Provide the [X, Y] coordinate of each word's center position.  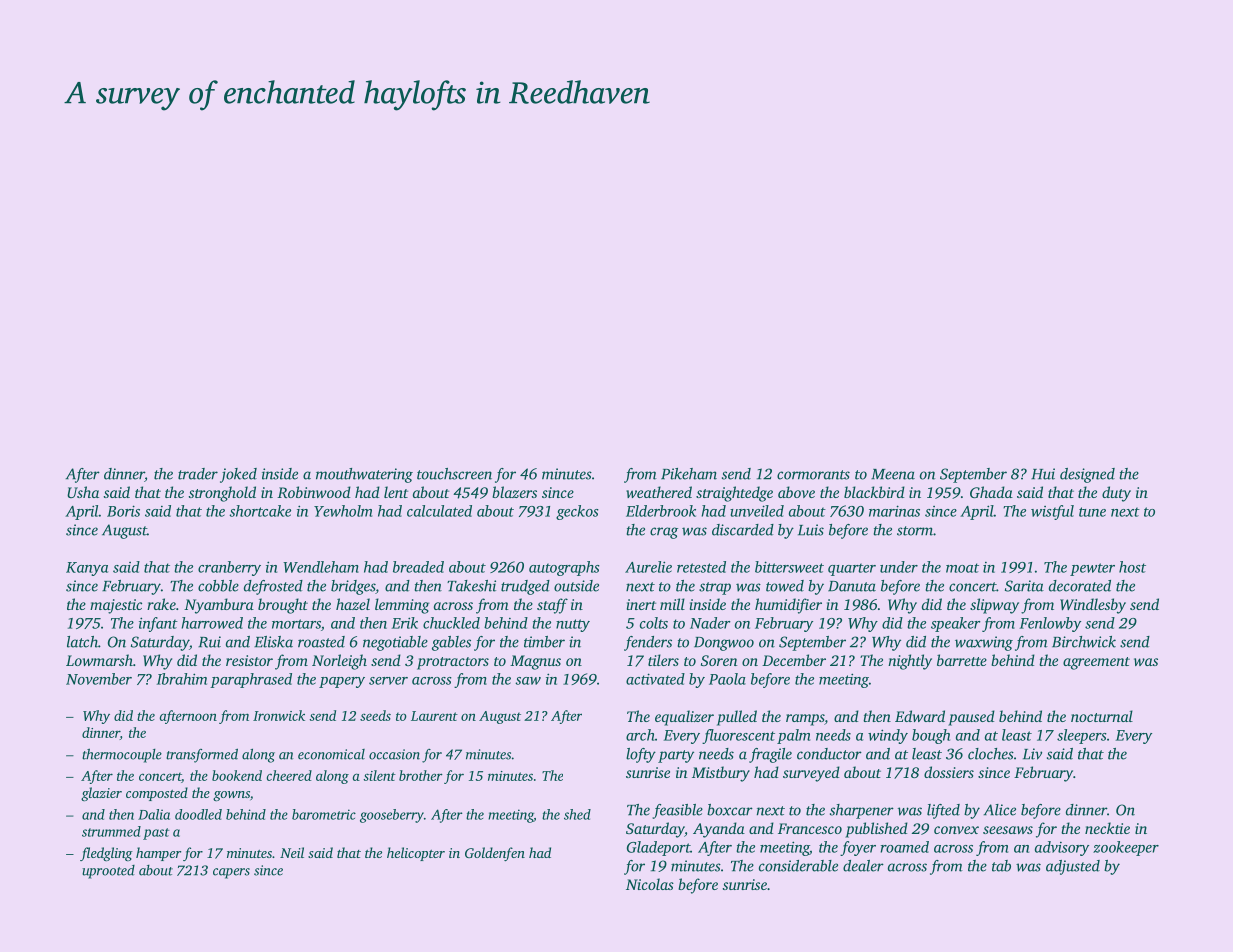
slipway [994, 606]
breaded [418, 567]
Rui [209, 642]
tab [1001, 866]
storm [915, 531]
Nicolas [650, 884]
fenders [648, 643]
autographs [564, 568]
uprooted [108, 872]
